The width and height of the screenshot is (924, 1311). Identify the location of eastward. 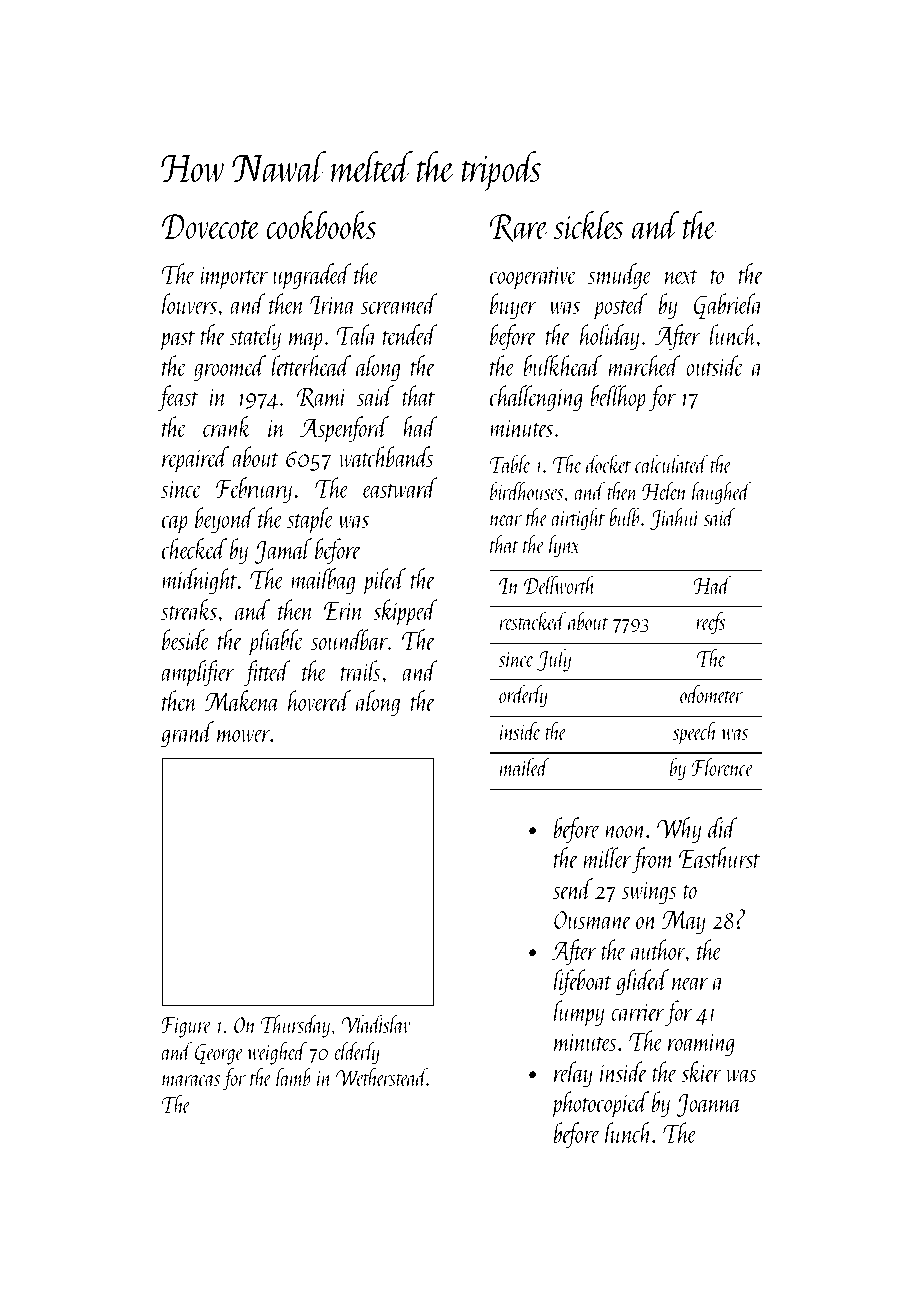
(400, 487).
